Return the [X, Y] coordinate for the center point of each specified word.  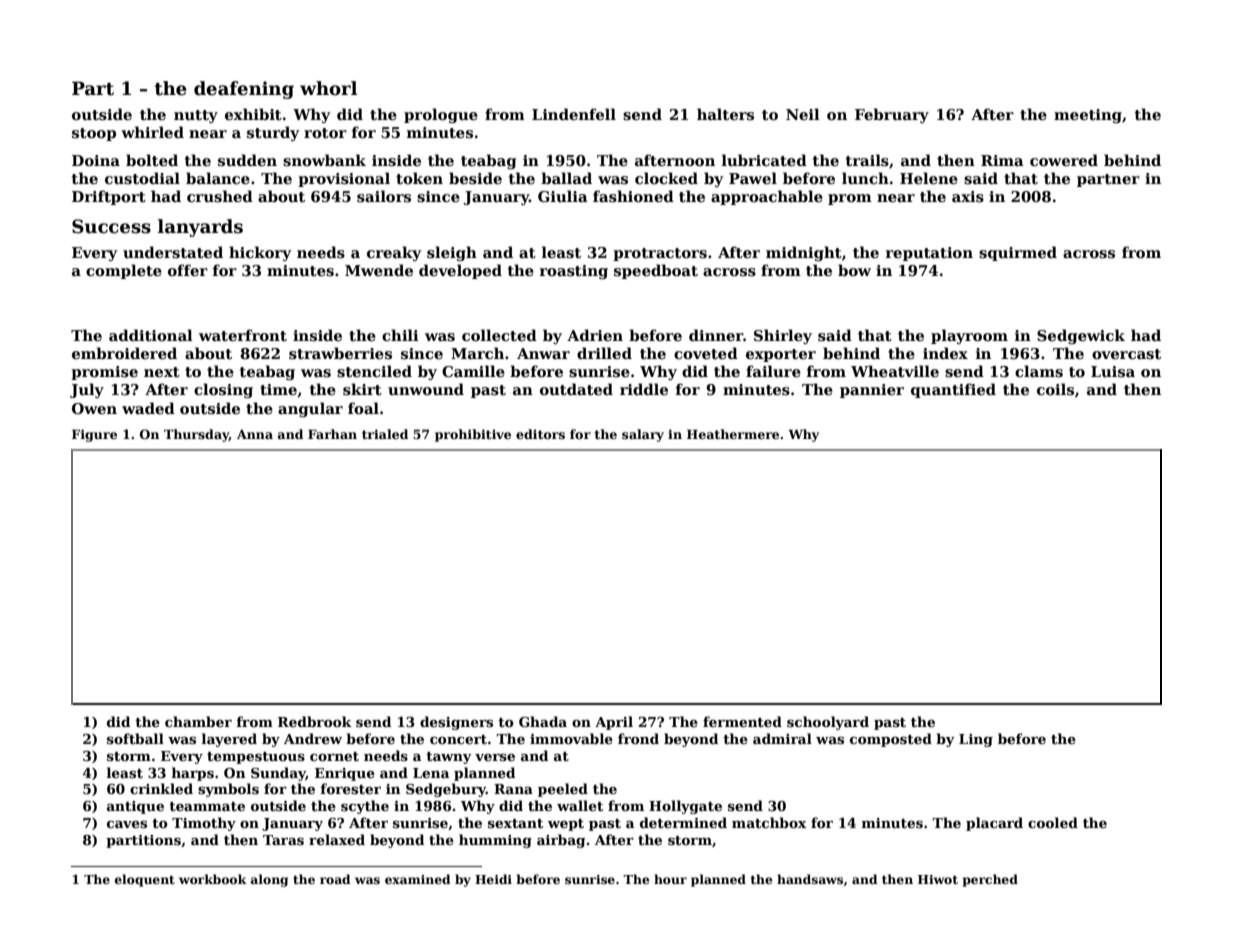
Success [111, 226]
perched [990, 880]
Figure [94, 435]
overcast [1126, 354]
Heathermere [733, 434]
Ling [976, 740]
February [892, 115]
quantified [953, 390]
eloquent [145, 880]
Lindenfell [574, 114]
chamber [198, 721]
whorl [328, 88]
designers [456, 723]
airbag [561, 841]
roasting [574, 272]
